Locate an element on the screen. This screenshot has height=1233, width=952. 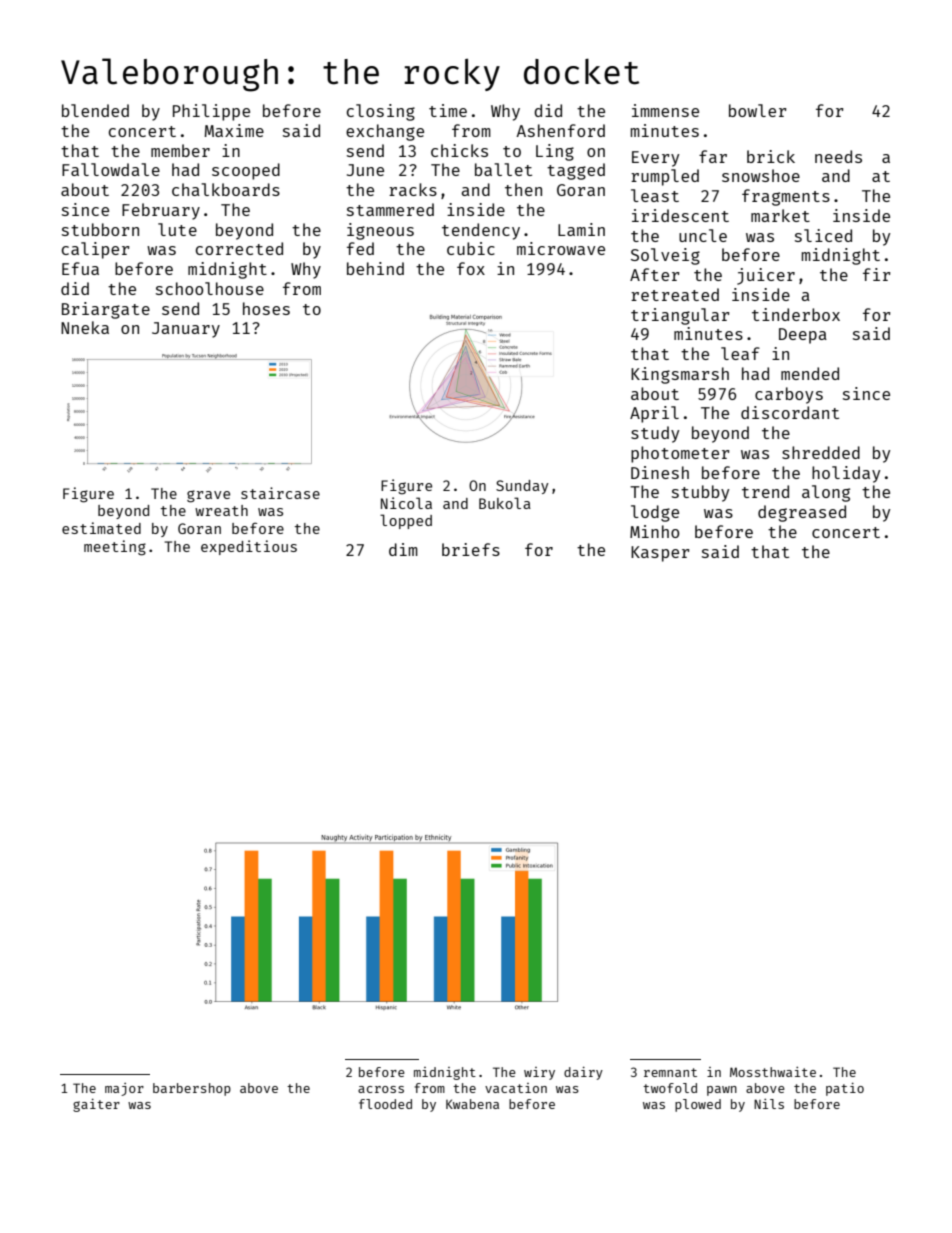
major is located at coordinates (124, 1089).
